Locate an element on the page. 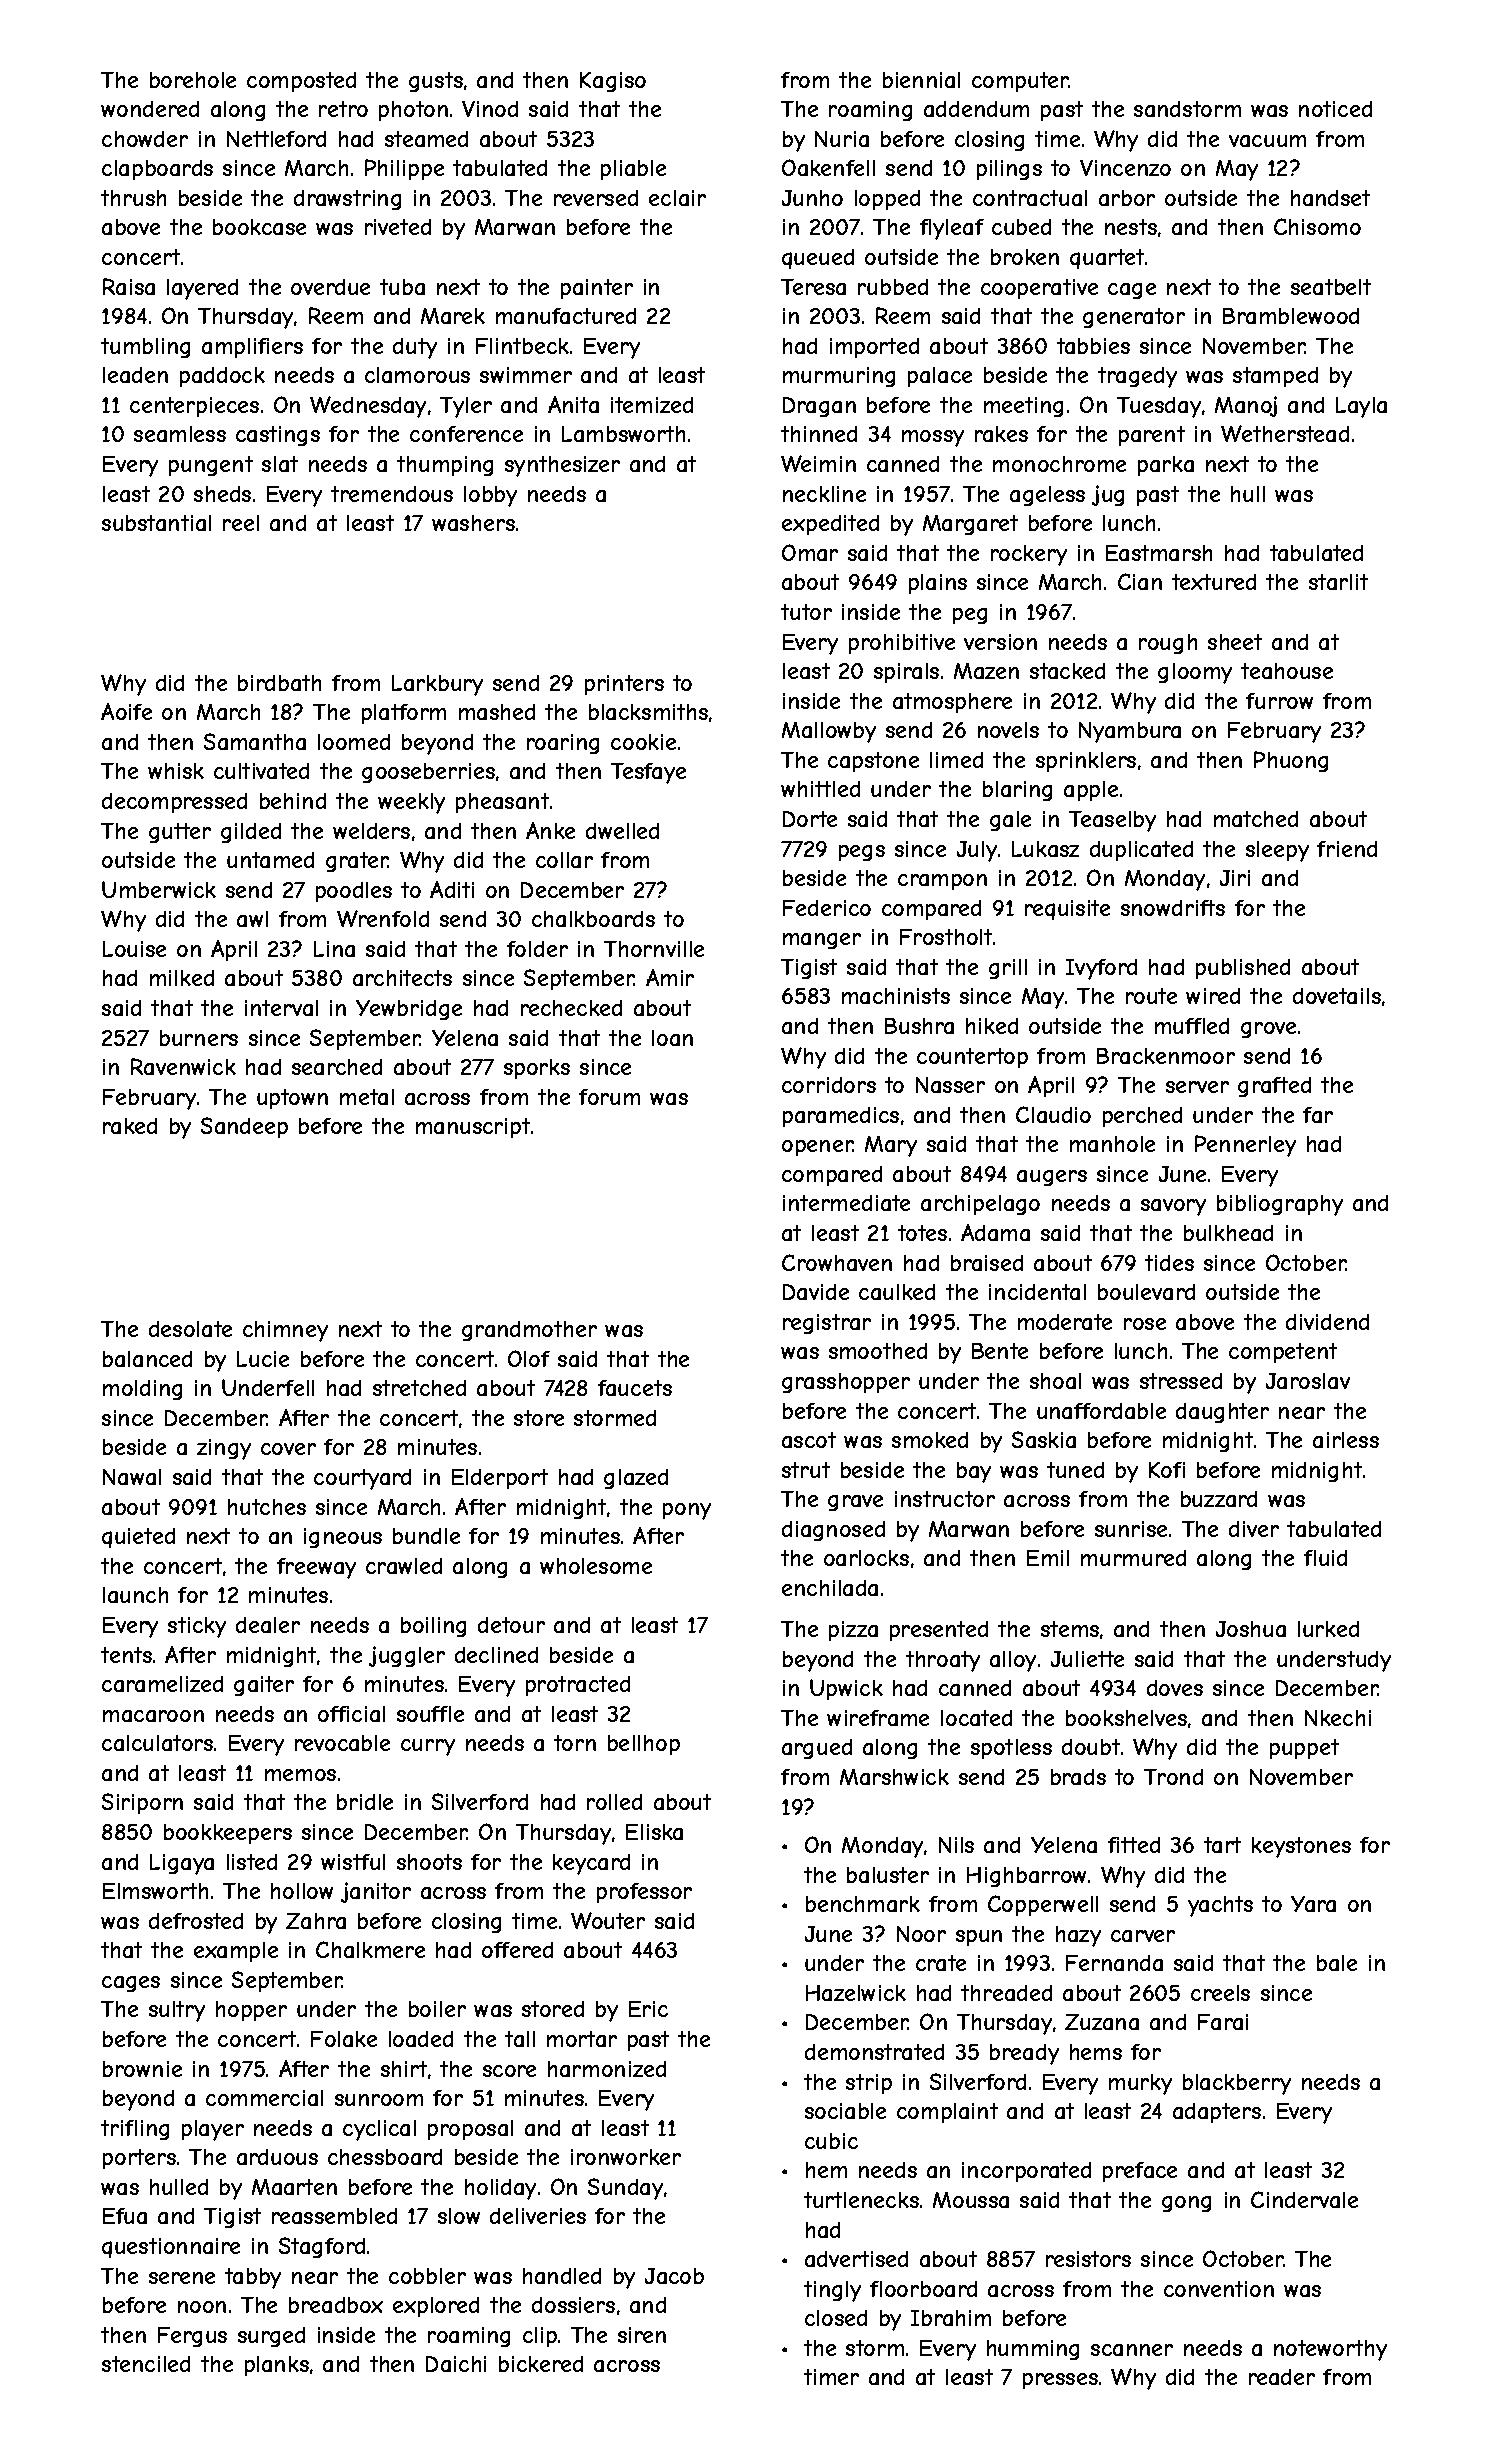  pizza is located at coordinates (853, 1631).
